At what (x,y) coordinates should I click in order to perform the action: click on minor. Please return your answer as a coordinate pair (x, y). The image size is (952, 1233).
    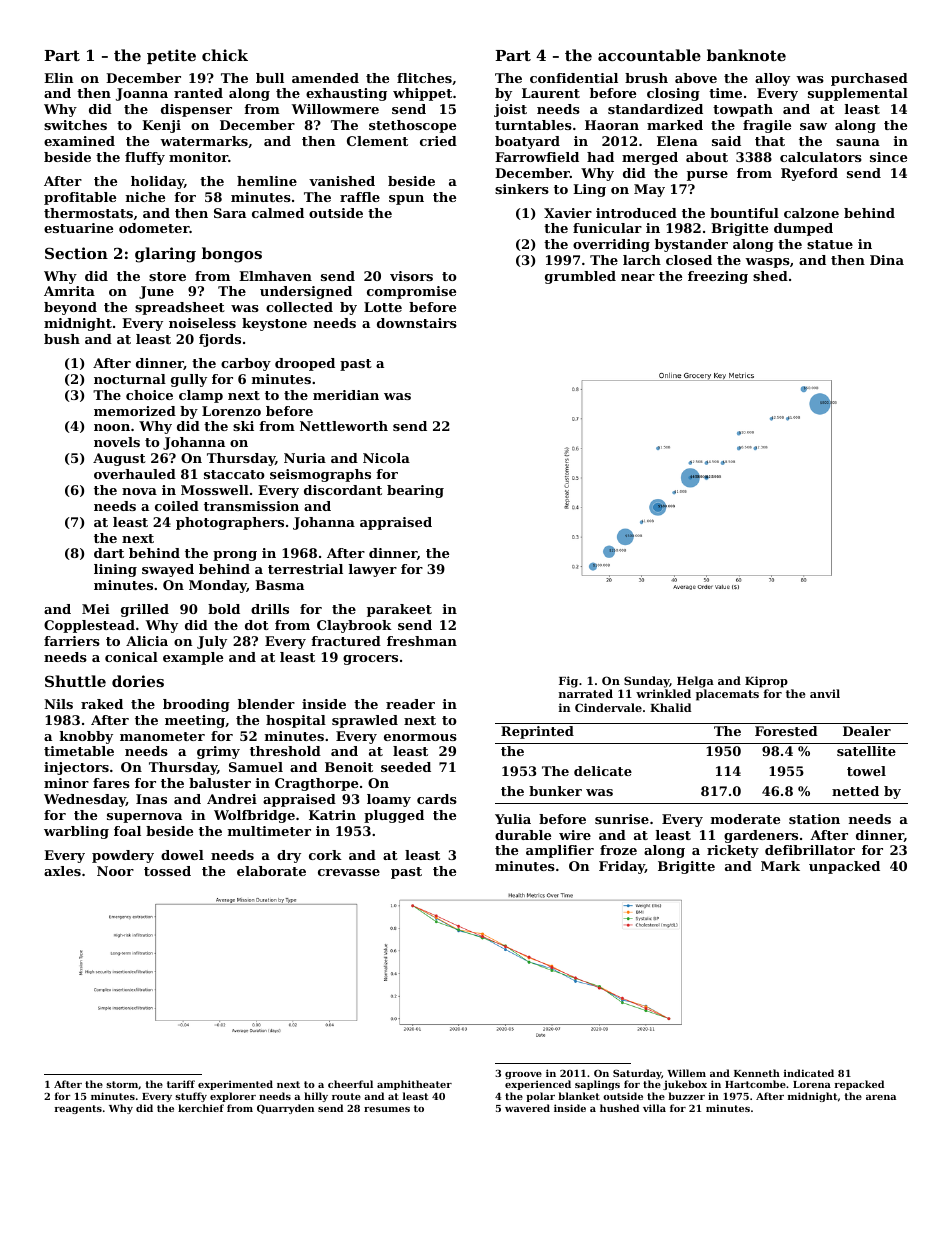
    Looking at the image, I should click on (66, 783).
